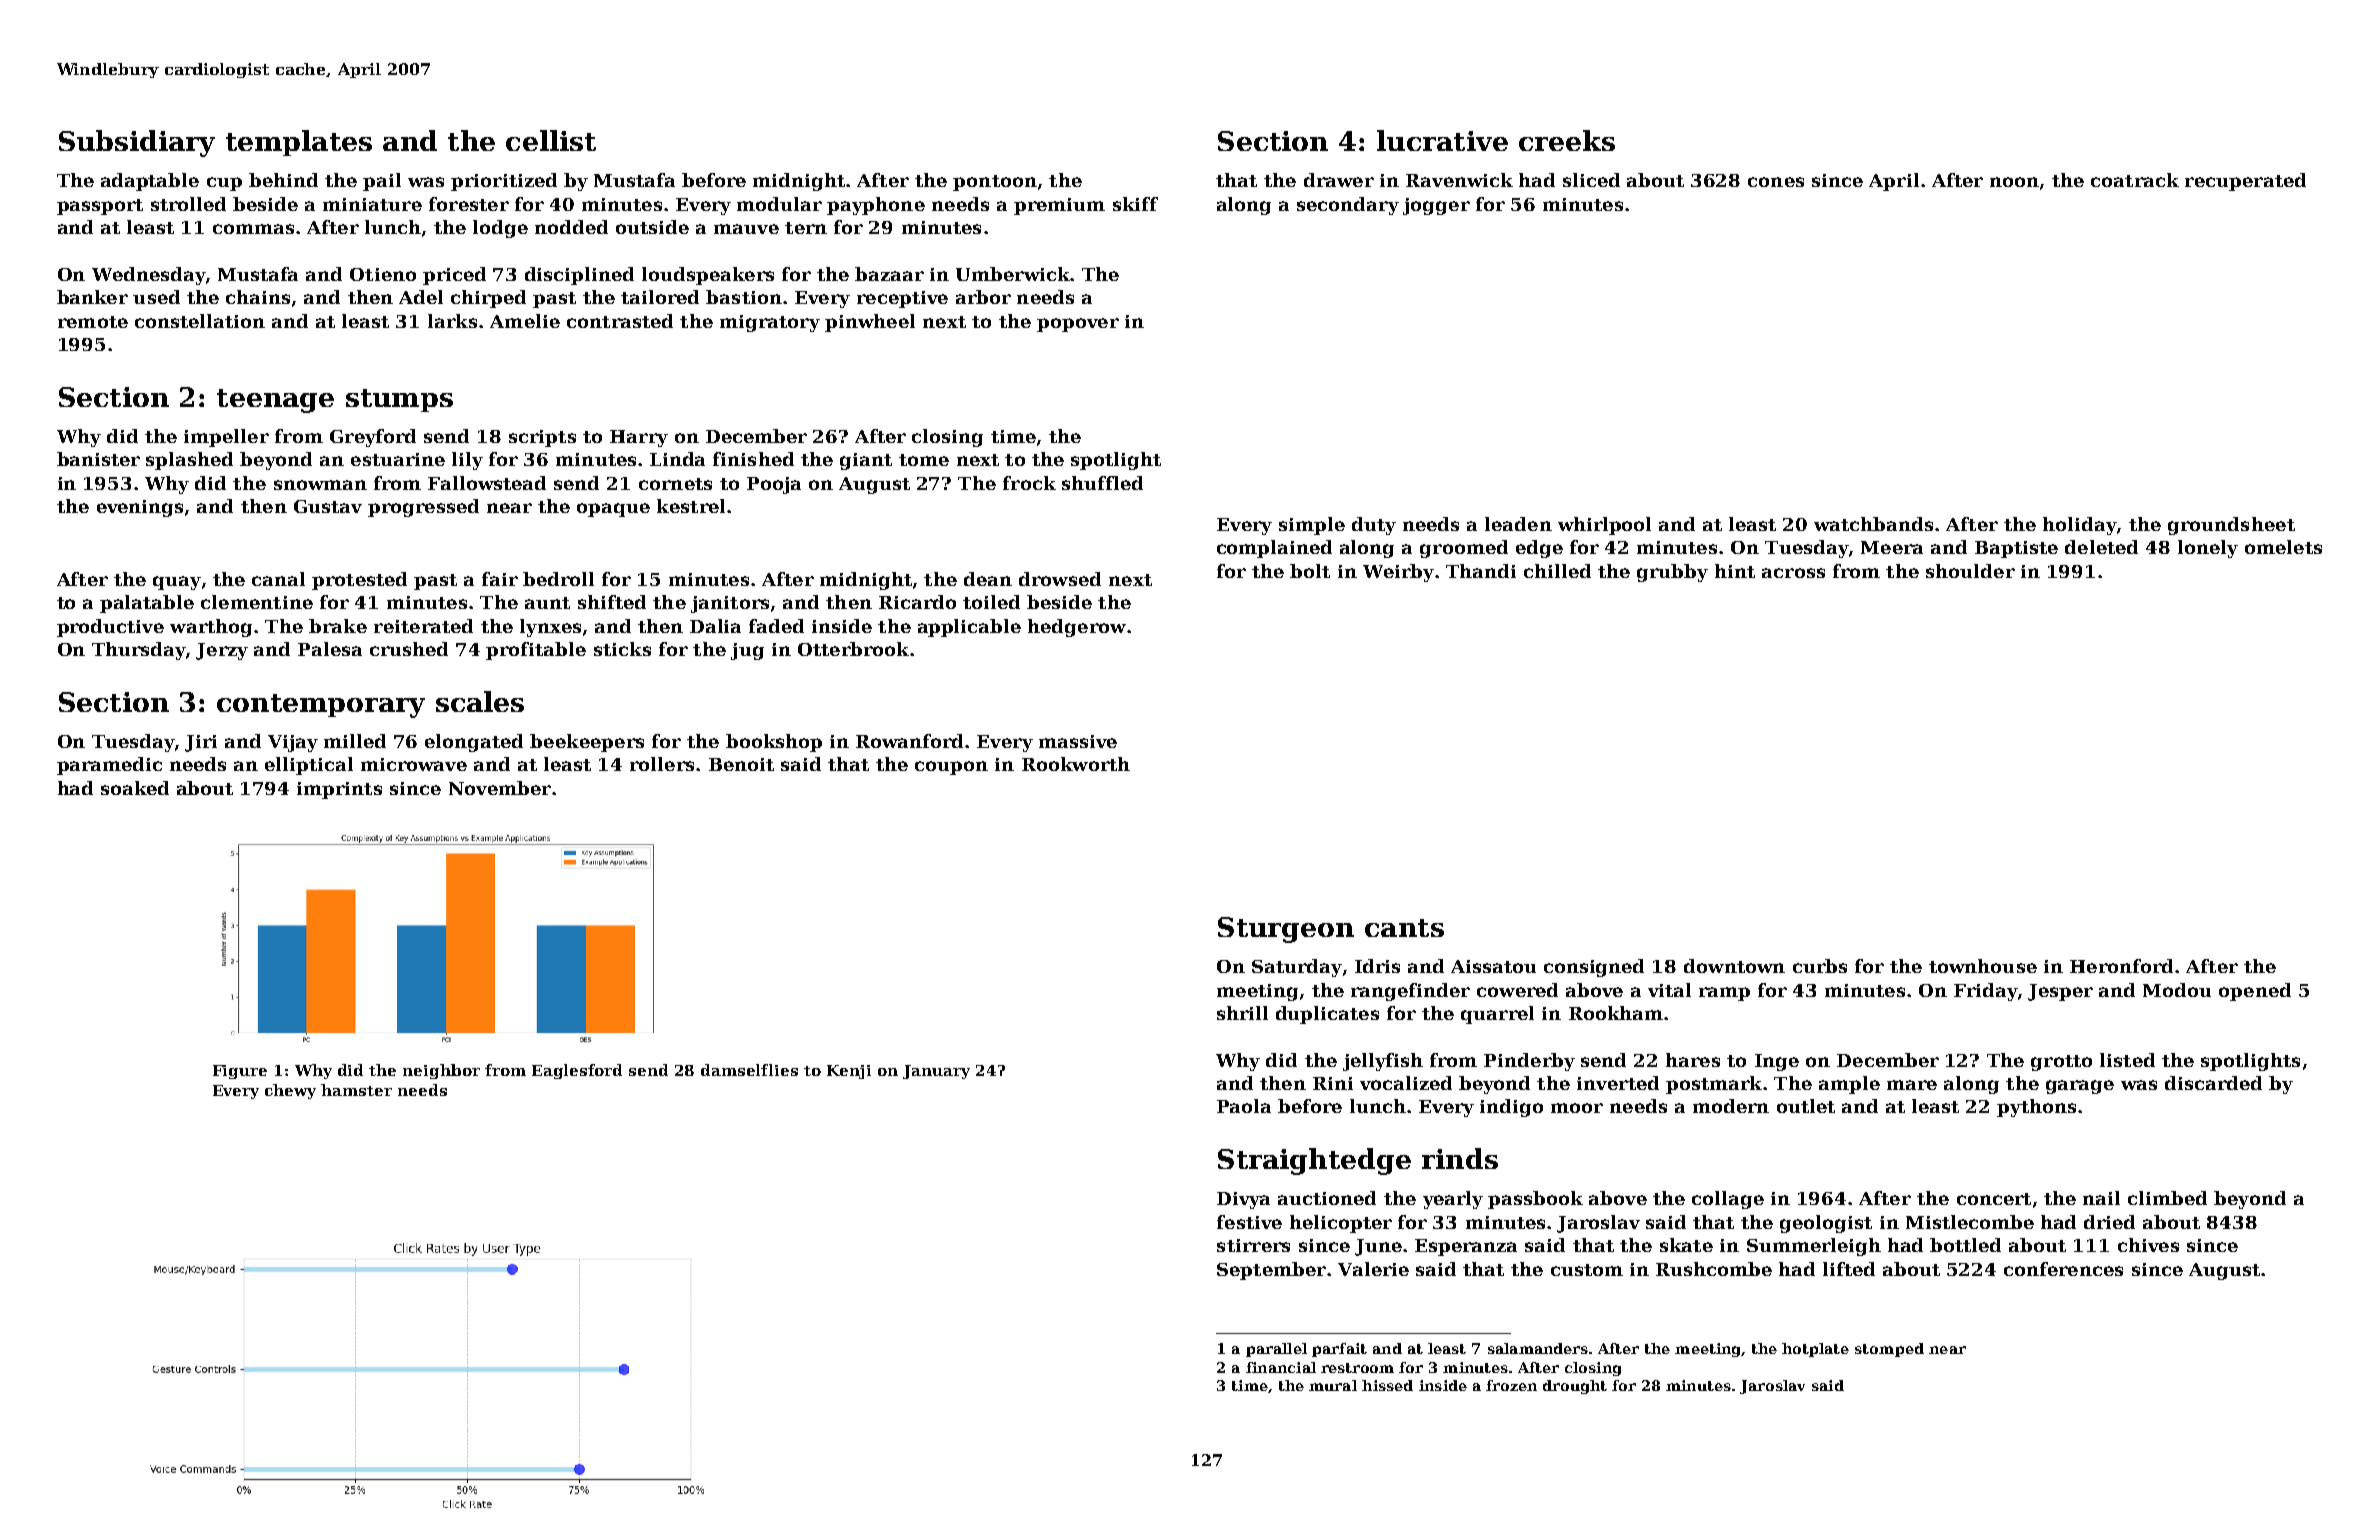 This screenshot has width=2380, height=1540. Describe the element at coordinates (1078, 325) in the screenshot. I see `popover` at that location.
